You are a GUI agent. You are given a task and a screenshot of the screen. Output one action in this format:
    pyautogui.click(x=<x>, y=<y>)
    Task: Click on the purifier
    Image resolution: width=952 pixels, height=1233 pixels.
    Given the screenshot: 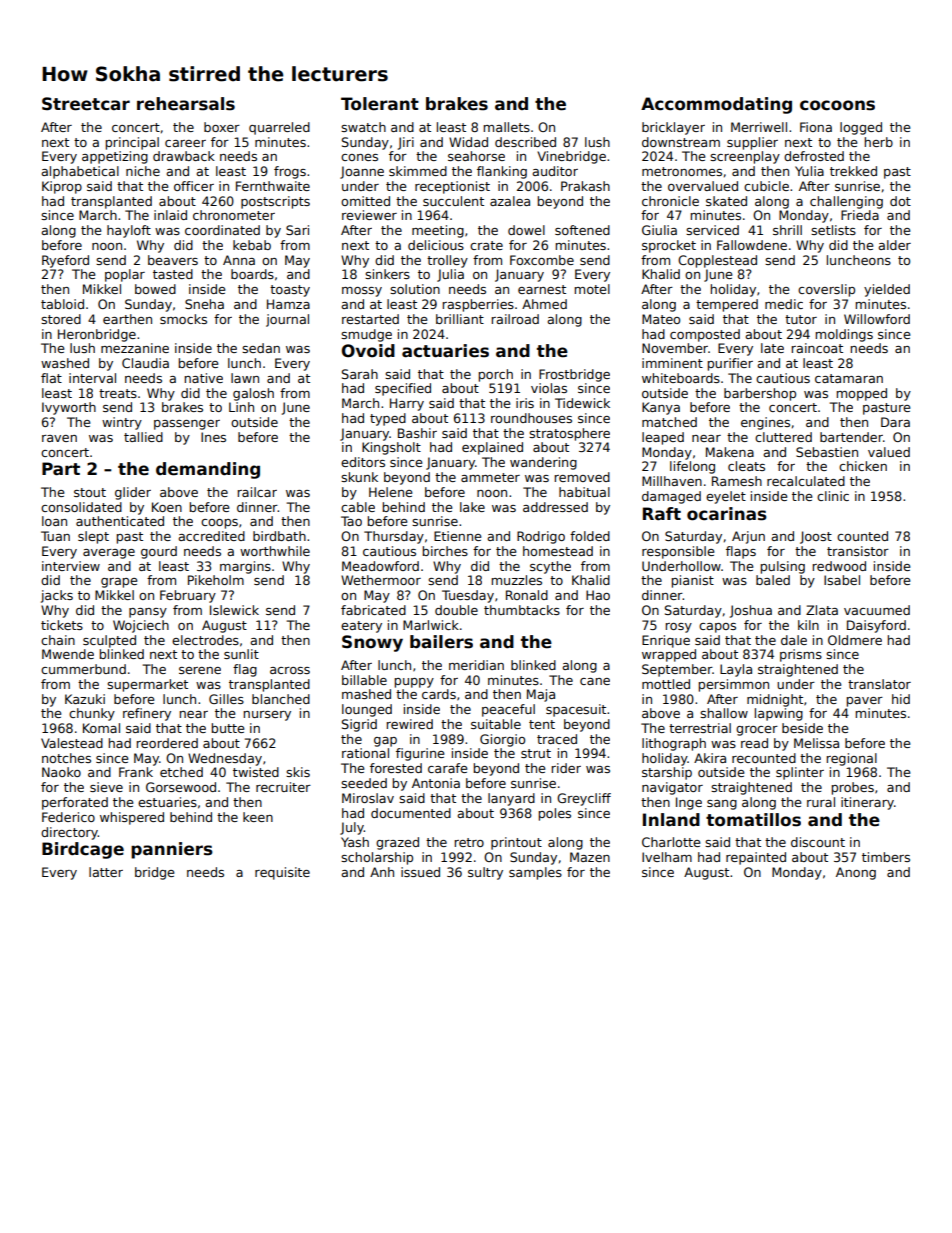 What is the action you would take?
    pyautogui.click(x=730, y=364)
